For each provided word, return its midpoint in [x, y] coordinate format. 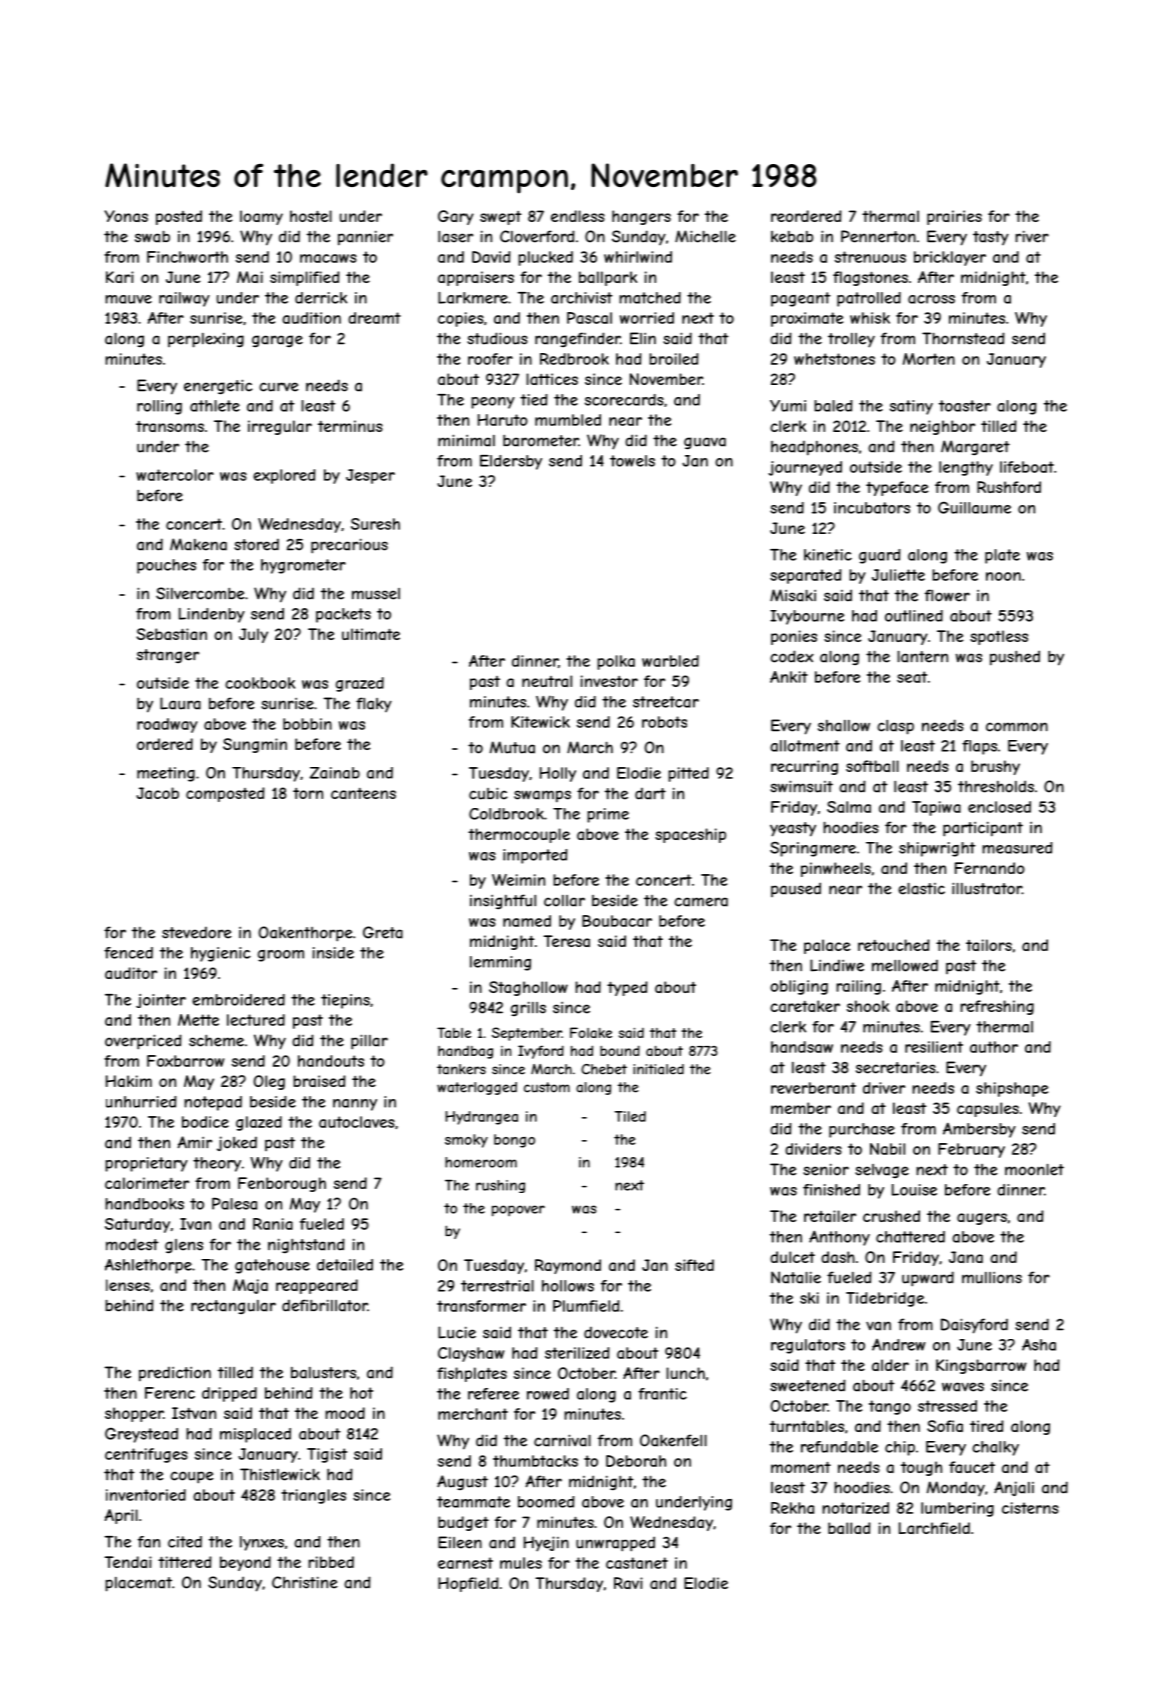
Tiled [630, 1116]
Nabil [887, 1149]
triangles [313, 1496]
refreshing [997, 1007]
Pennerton [878, 236]
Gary [456, 217]
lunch [685, 1373]
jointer [161, 1001]
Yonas [126, 216]
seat [912, 677]
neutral [547, 681]
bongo [514, 1141]
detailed [345, 1265]
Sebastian [171, 634]
